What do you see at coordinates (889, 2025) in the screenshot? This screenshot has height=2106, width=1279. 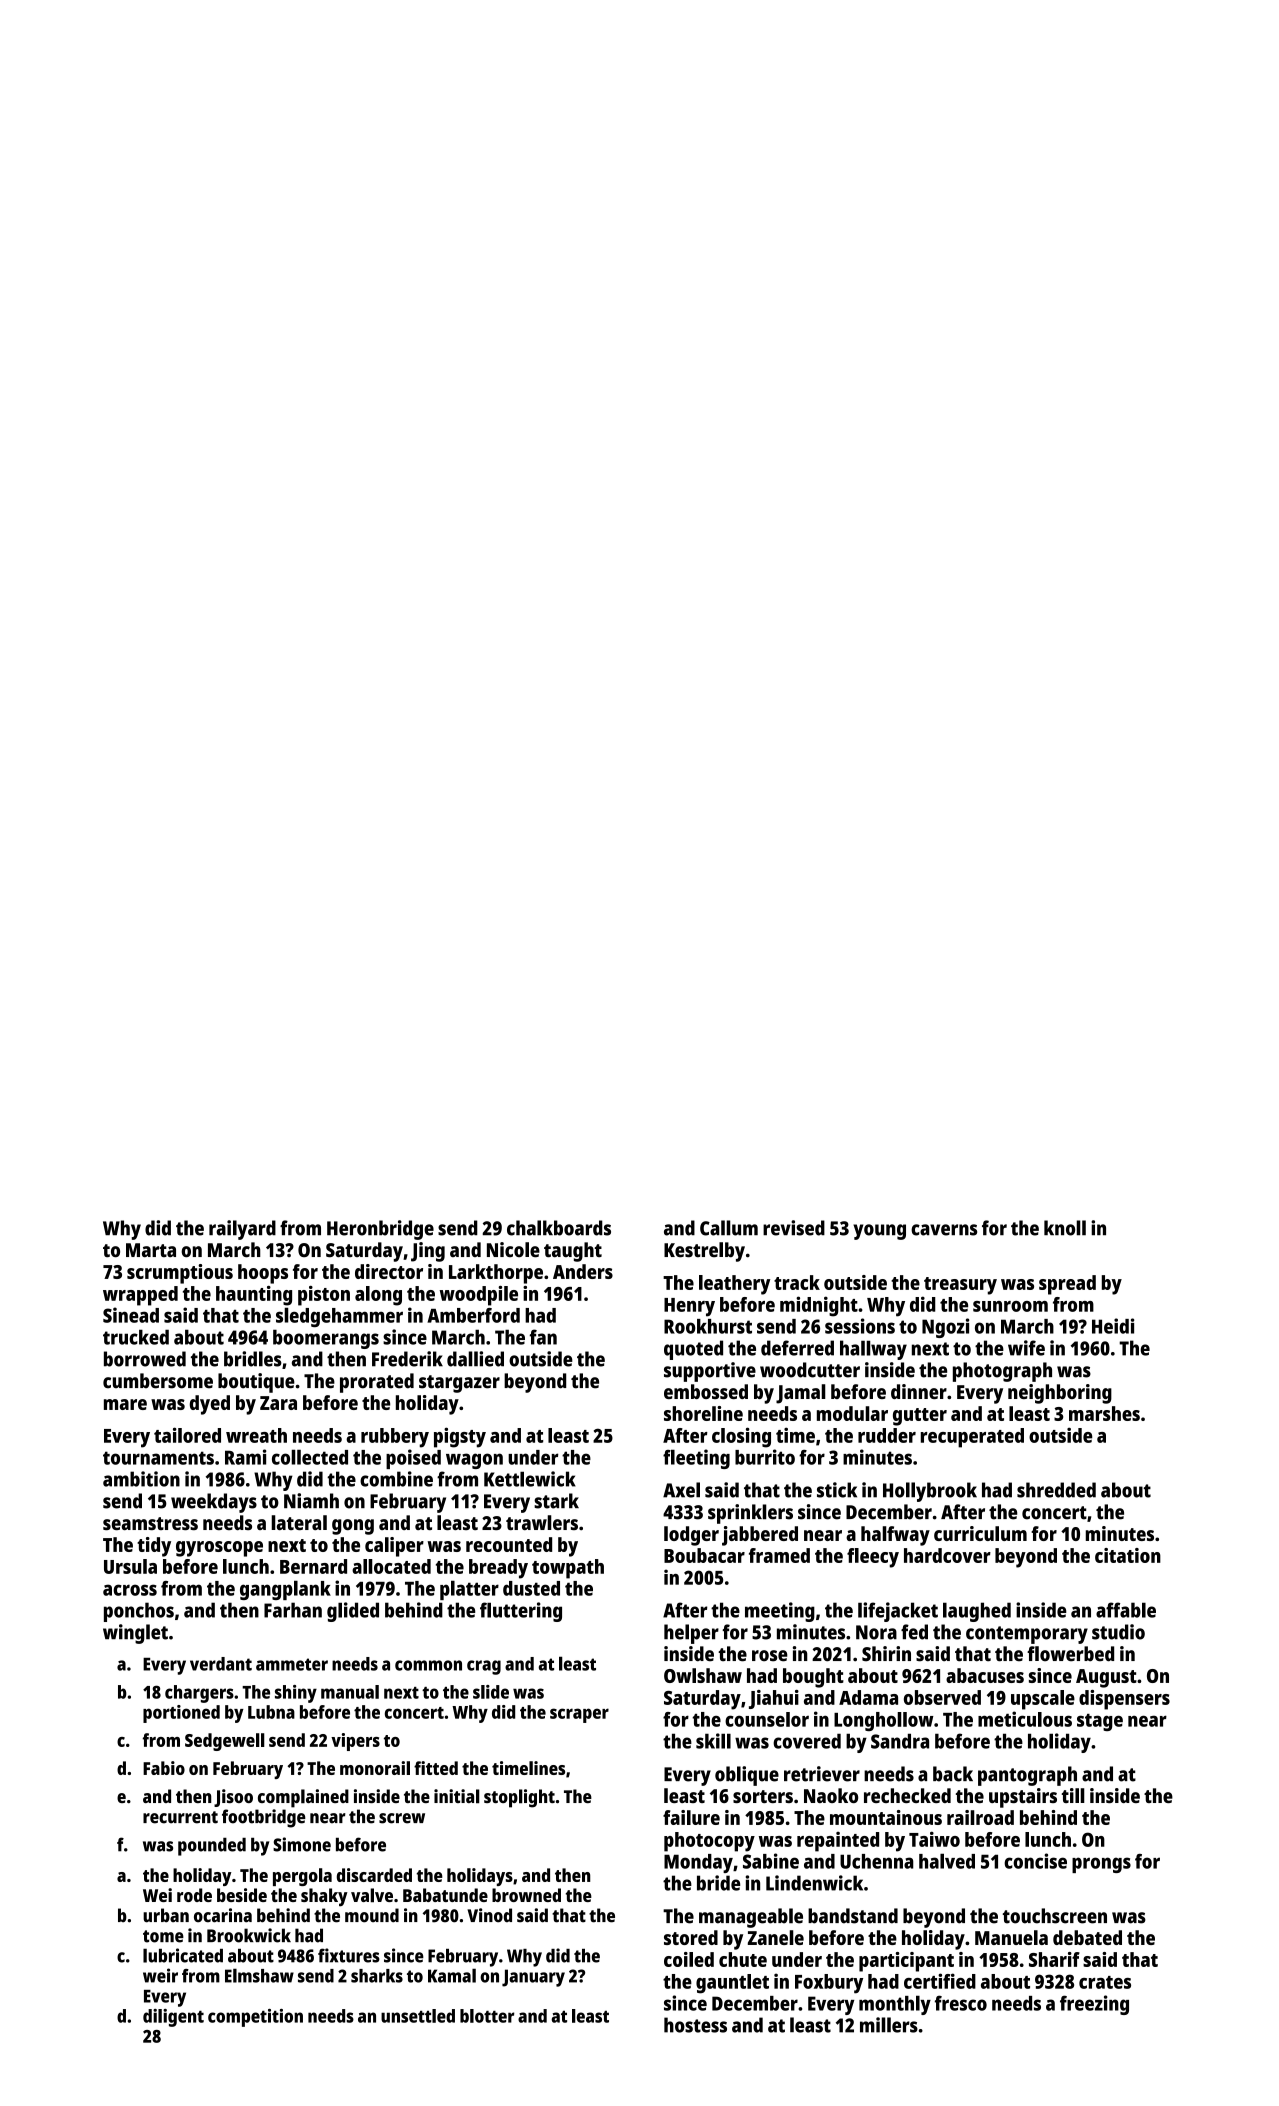 I see `millers` at bounding box center [889, 2025].
